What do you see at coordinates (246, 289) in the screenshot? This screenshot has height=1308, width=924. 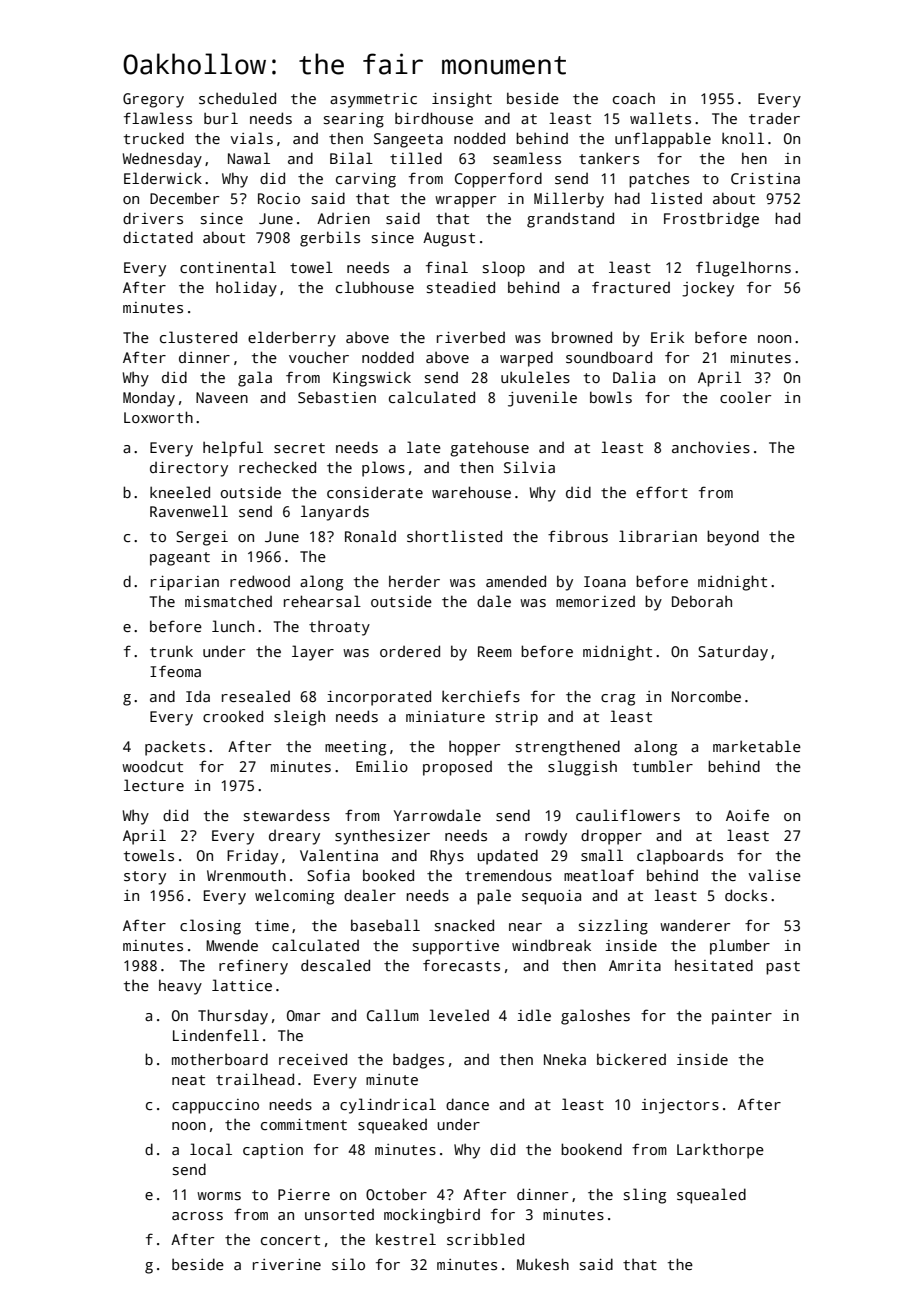 I see `holiday` at bounding box center [246, 289].
